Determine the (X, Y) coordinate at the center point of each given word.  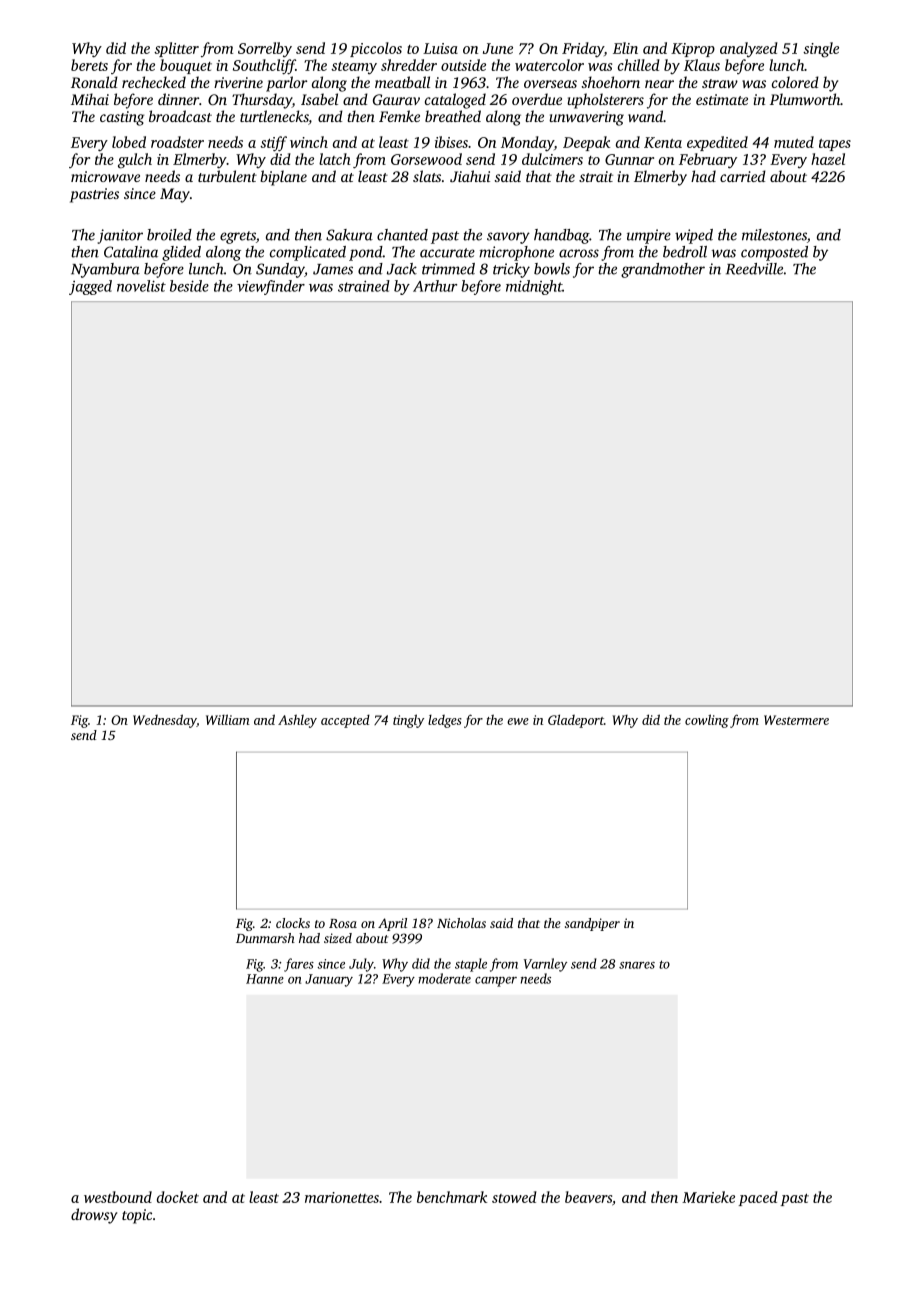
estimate (722, 99)
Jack (402, 269)
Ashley (297, 721)
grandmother (663, 270)
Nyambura (105, 270)
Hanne (265, 979)
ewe (518, 721)
